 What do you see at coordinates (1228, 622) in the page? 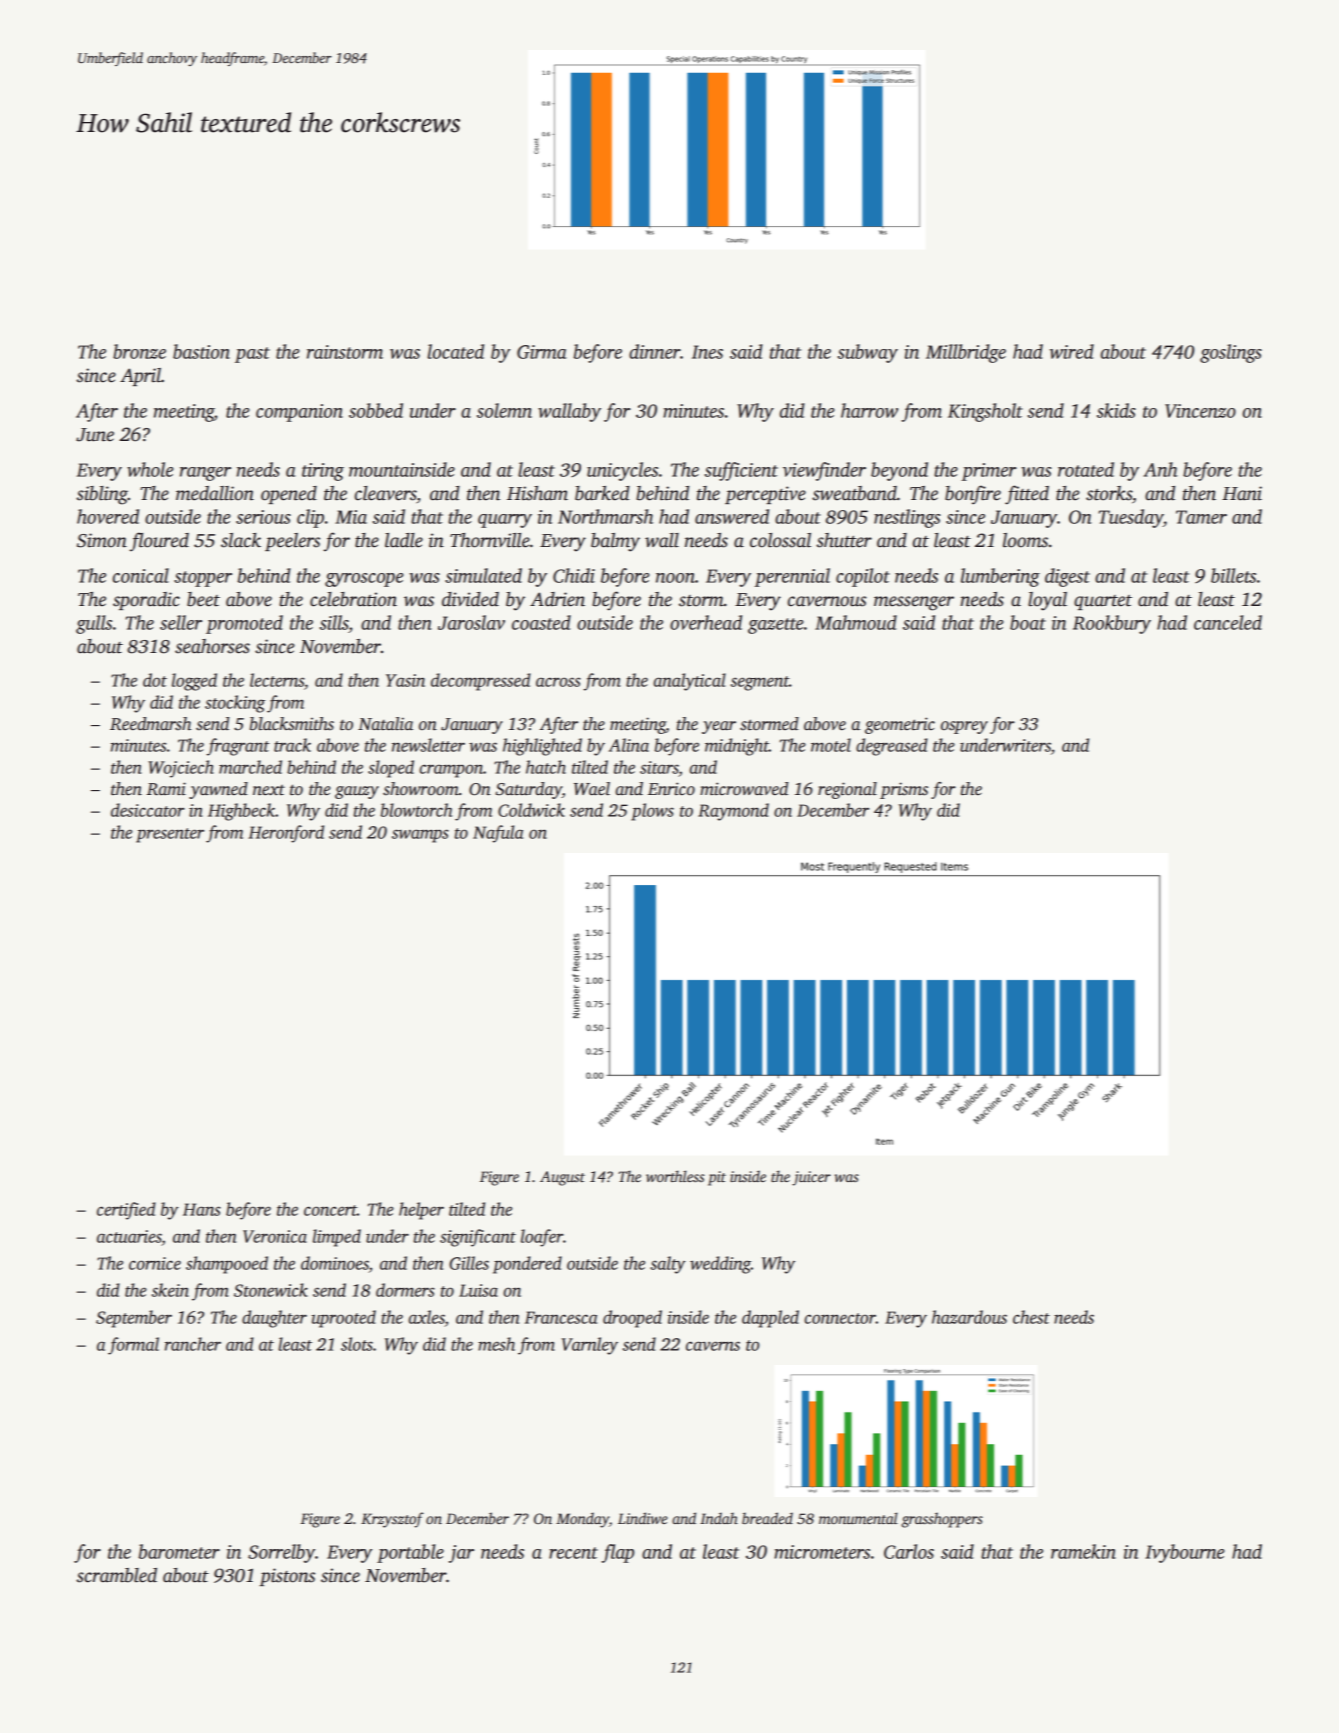
I see `canceled` at bounding box center [1228, 622].
